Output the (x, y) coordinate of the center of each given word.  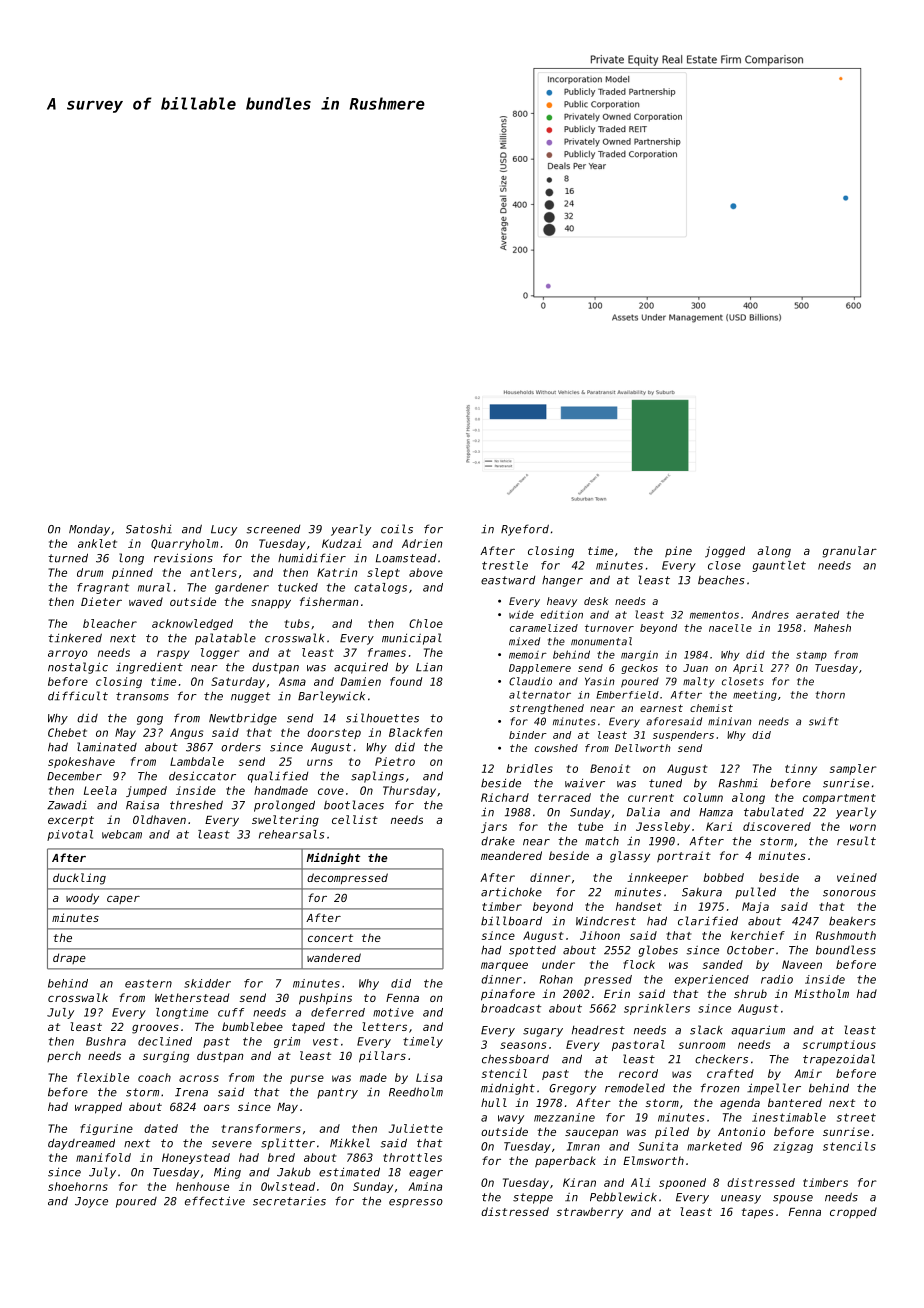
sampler (853, 769)
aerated (817, 615)
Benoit (610, 768)
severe (232, 1144)
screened (273, 529)
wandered (334, 957)
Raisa (142, 805)
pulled (755, 893)
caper (123, 900)
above (426, 572)
